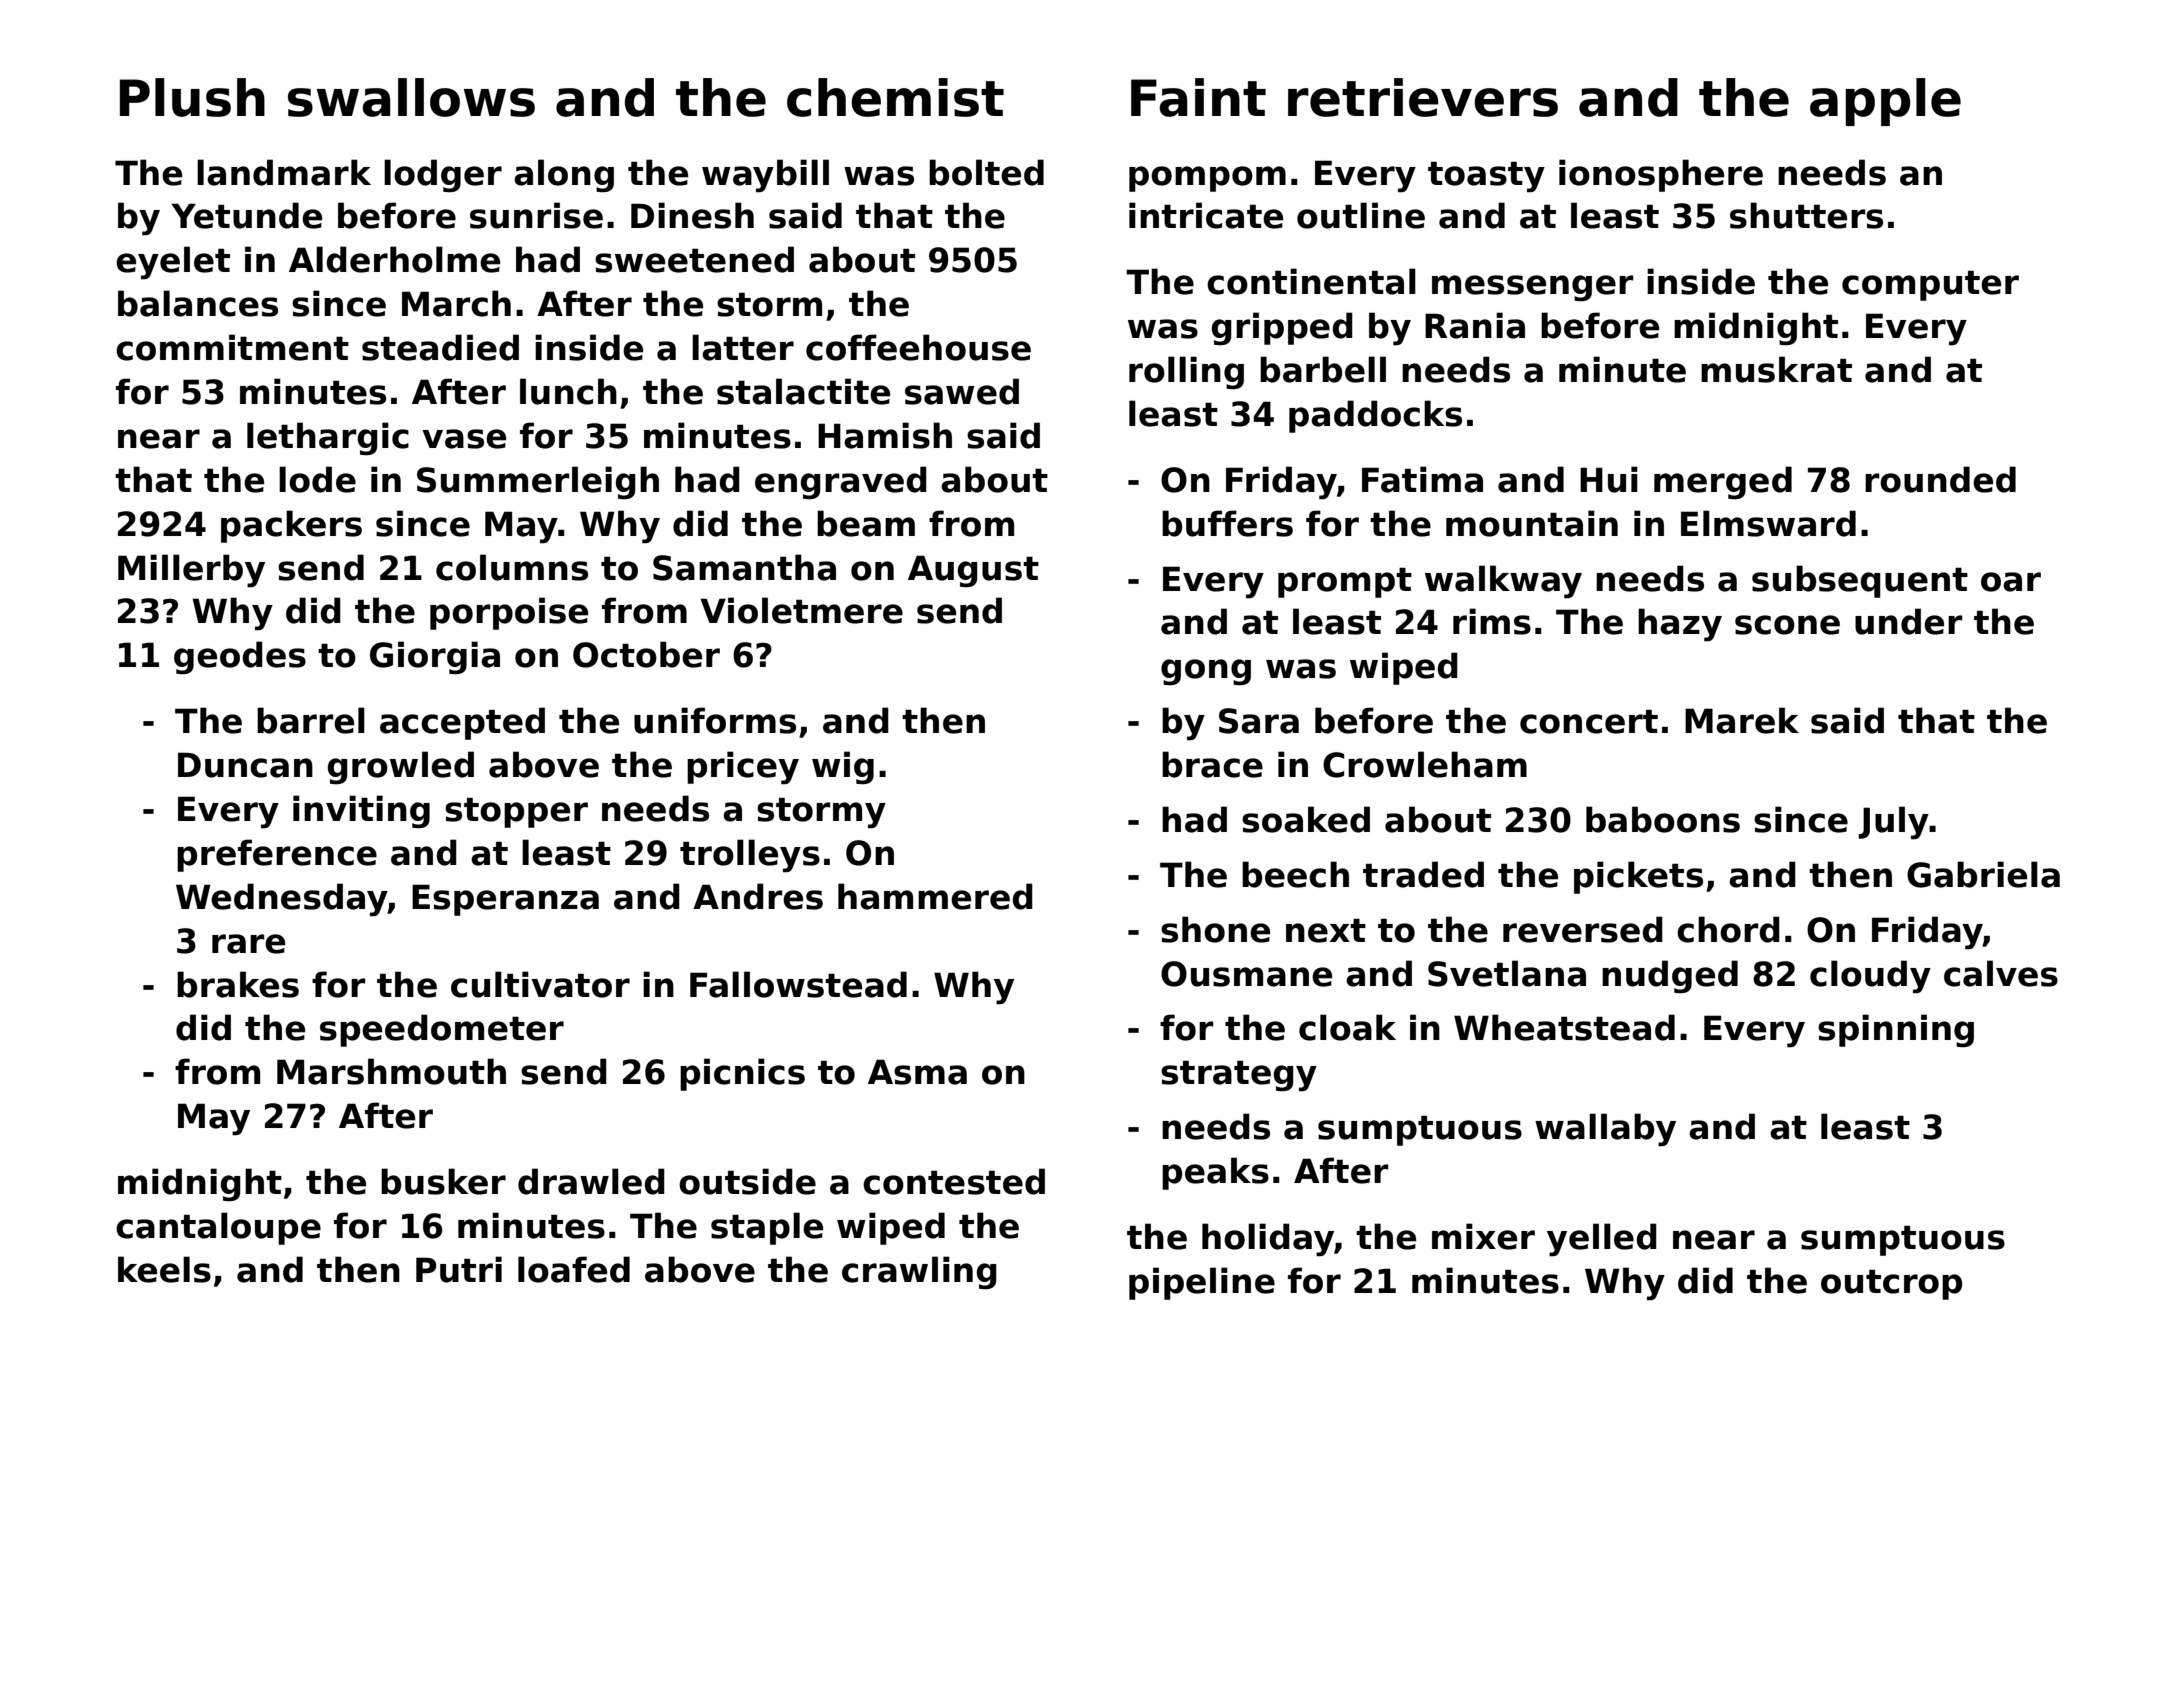 The height and width of the image is (1683, 2178). Describe the element at coordinates (245, 765) in the image. I see `Duncan` at that location.
